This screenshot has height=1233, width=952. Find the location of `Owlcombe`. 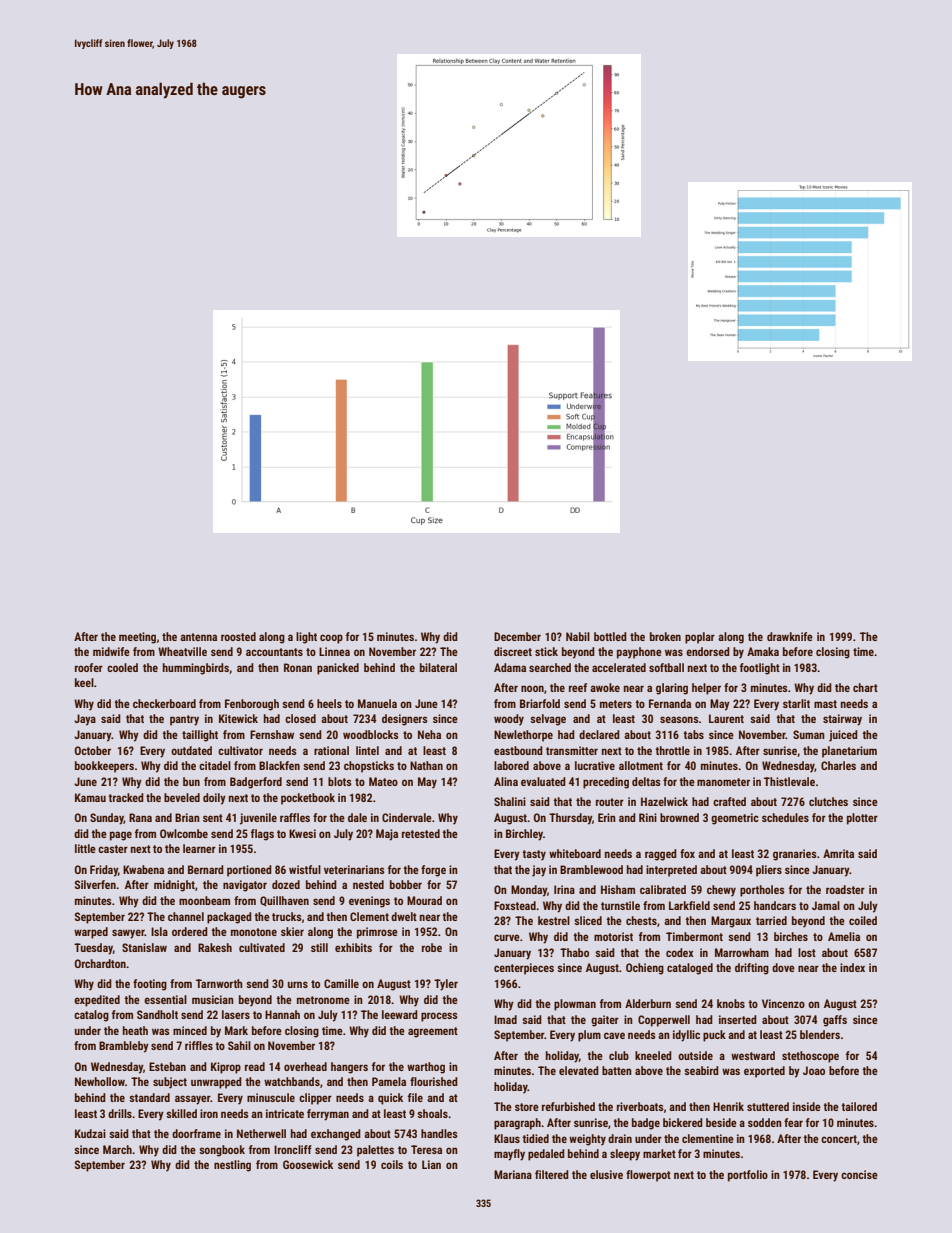

Owlcombe is located at coordinates (184, 833).
